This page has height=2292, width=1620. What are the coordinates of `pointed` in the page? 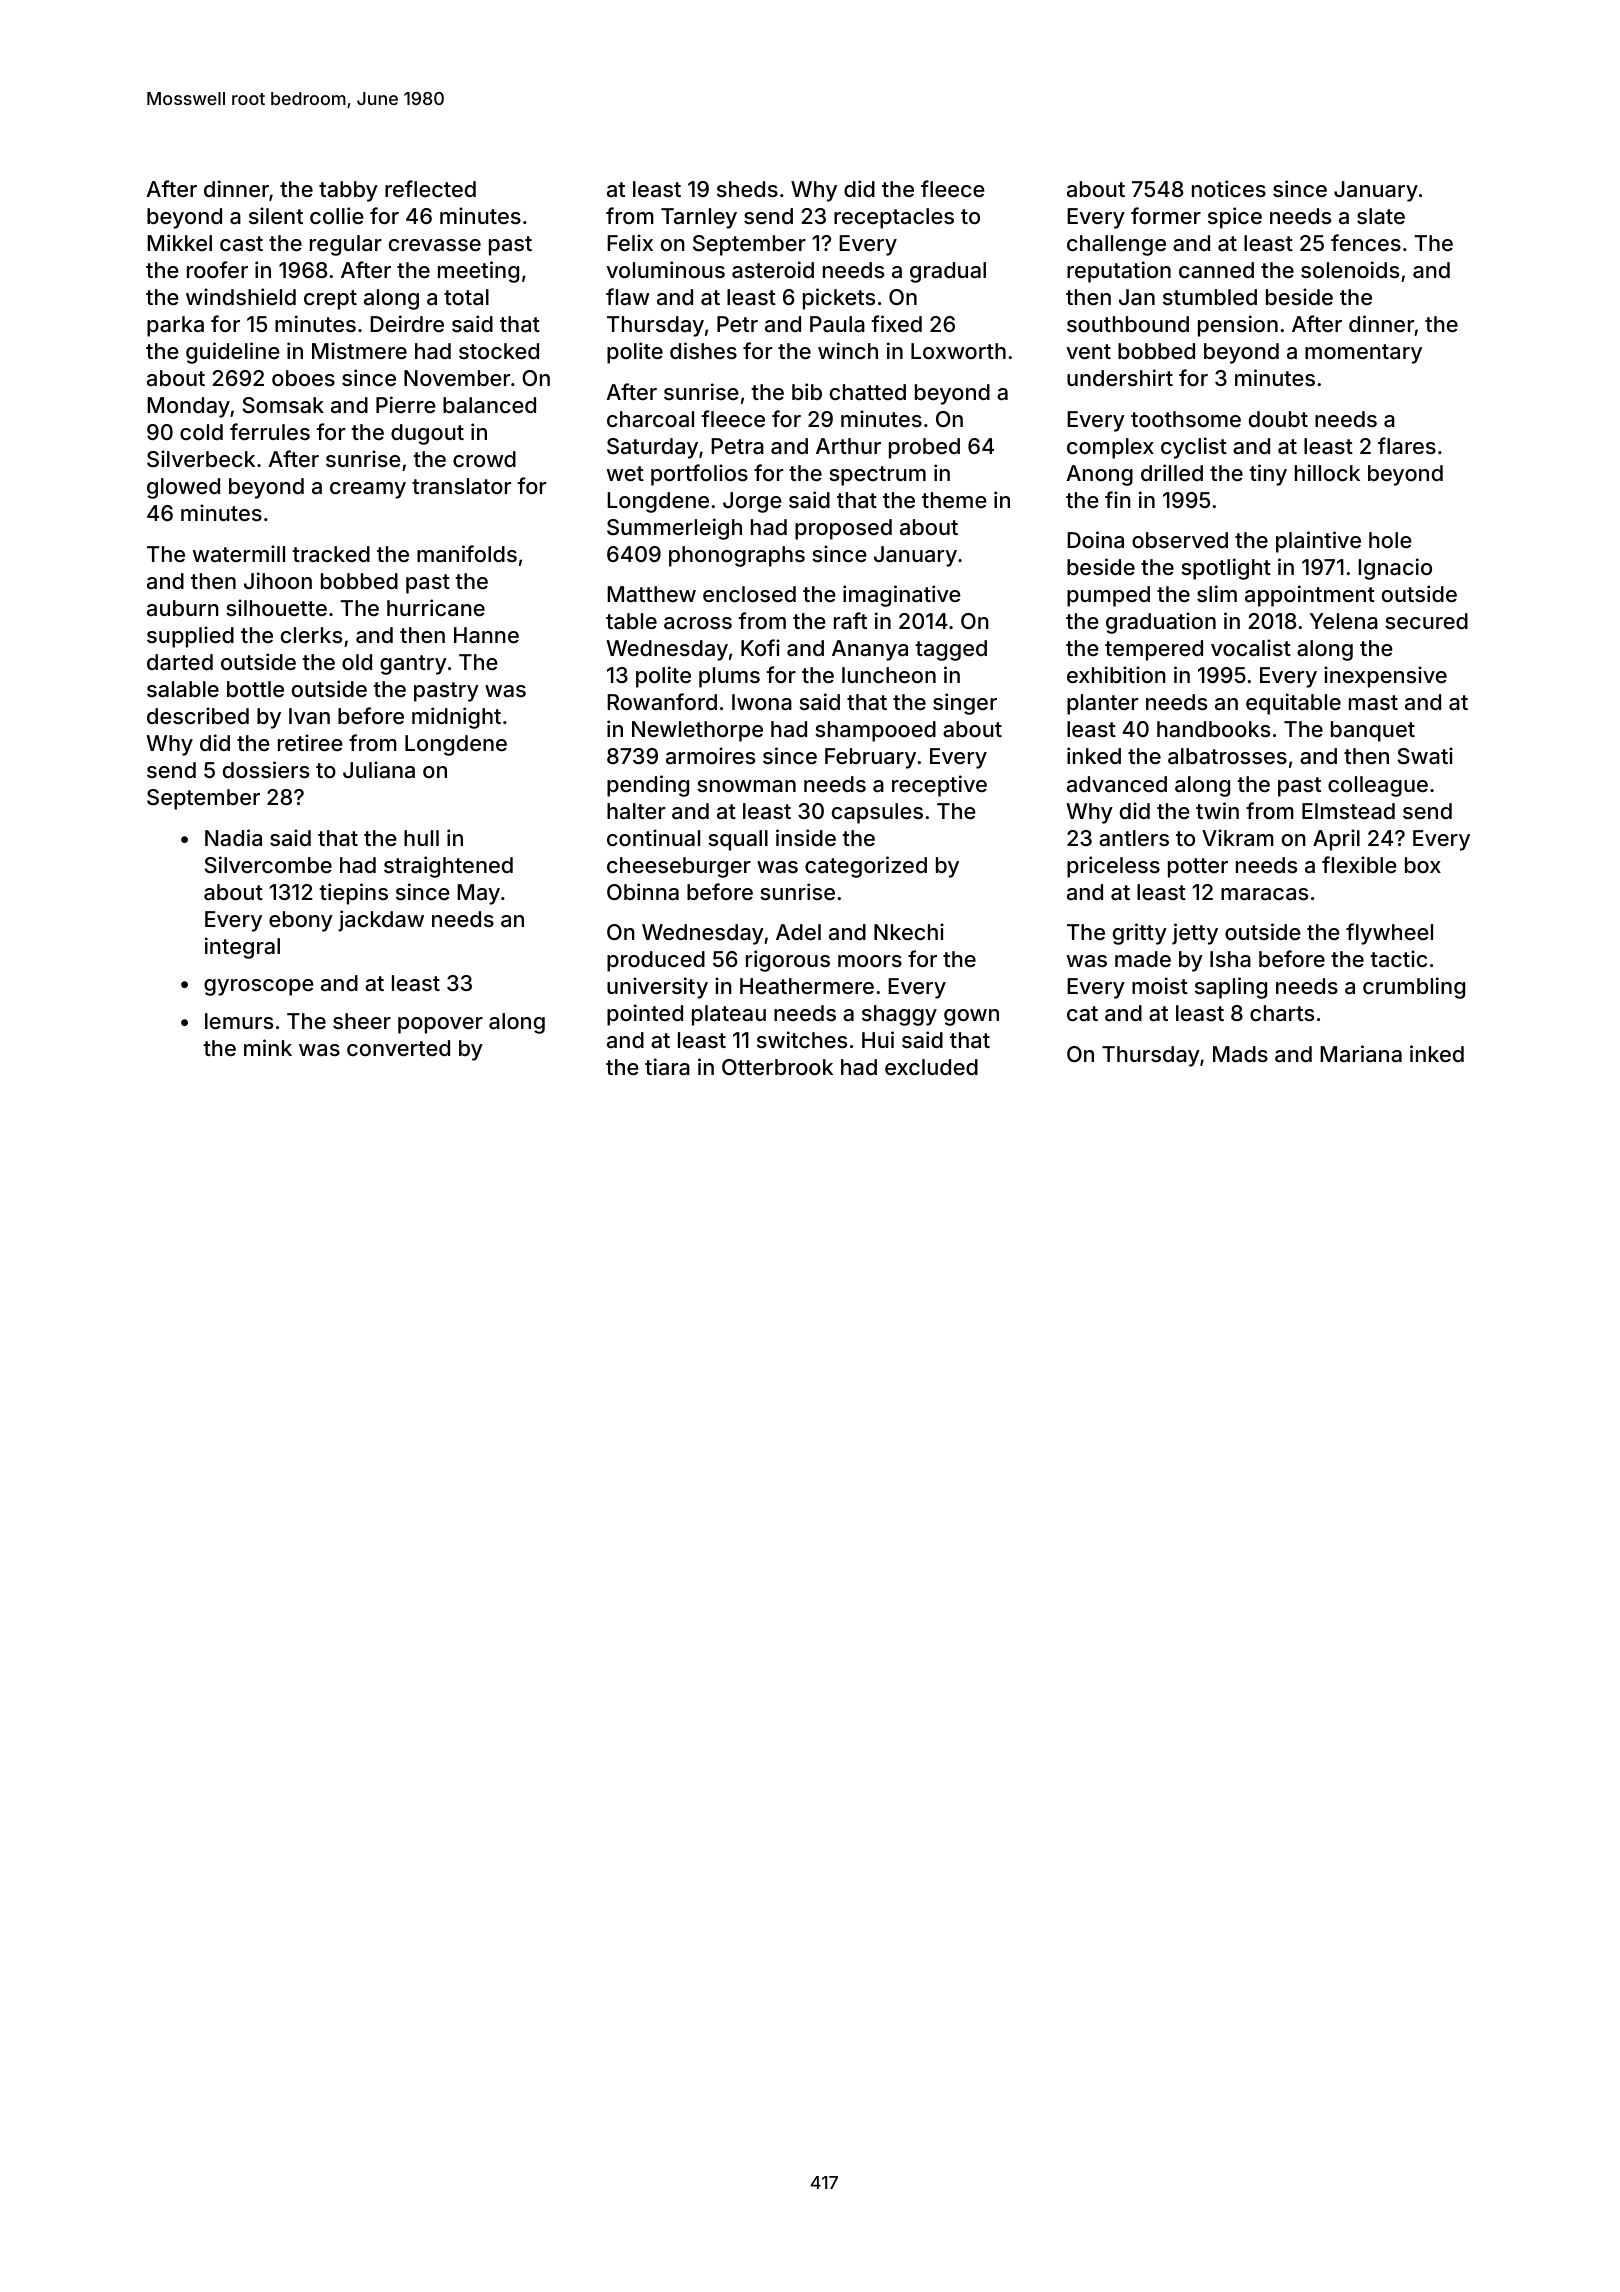 It's located at (645, 1015).
